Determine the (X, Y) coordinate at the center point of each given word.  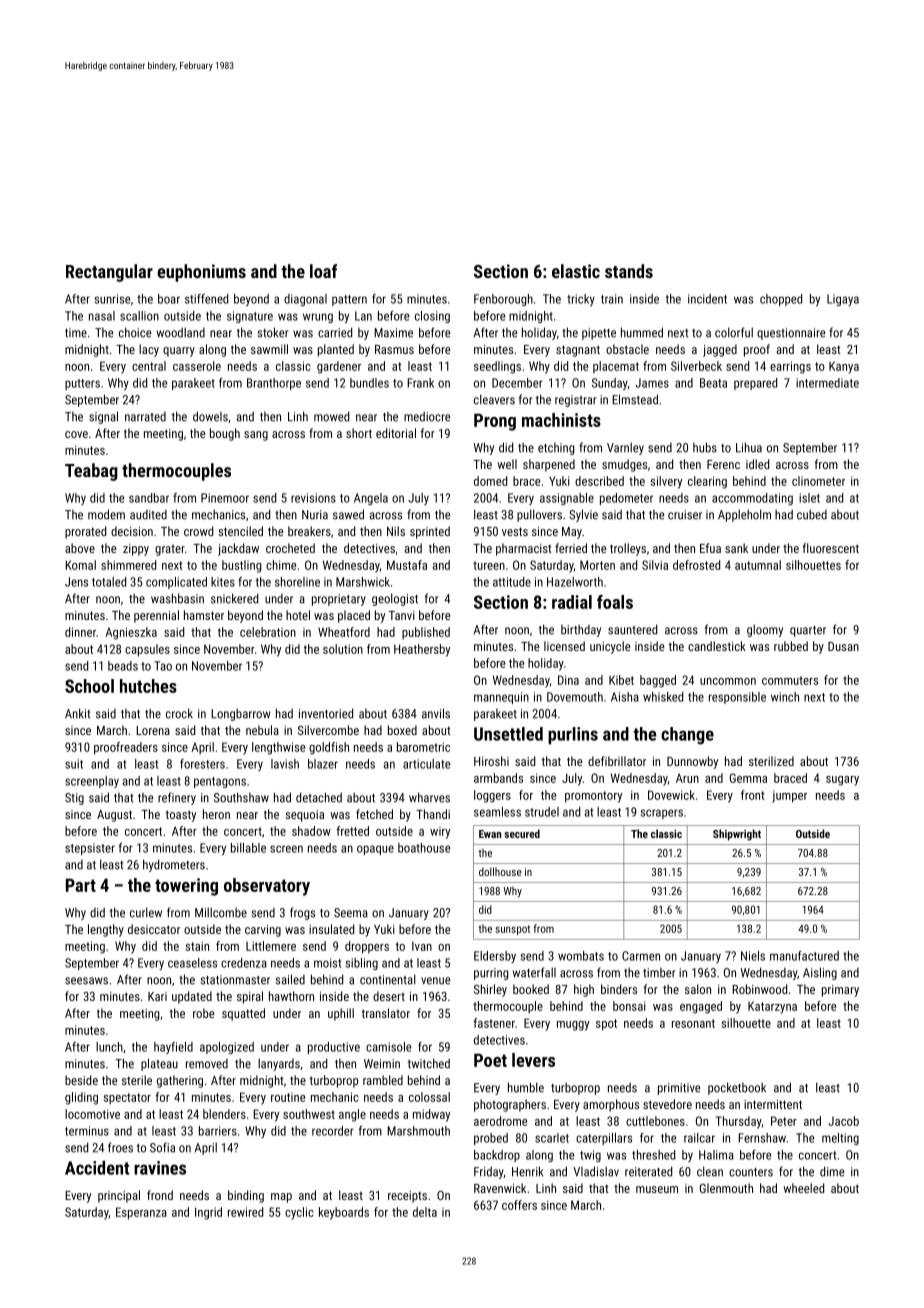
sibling (362, 964)
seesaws (86, 981)
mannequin (501, 698)
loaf (323, 271)
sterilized (771, 761)
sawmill (269, 349)
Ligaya (843, 300)
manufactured (804, 956)
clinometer (818, 481)
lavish (285, 764)
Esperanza (141, 1213)
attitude (512, 582)
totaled (109, 582)
